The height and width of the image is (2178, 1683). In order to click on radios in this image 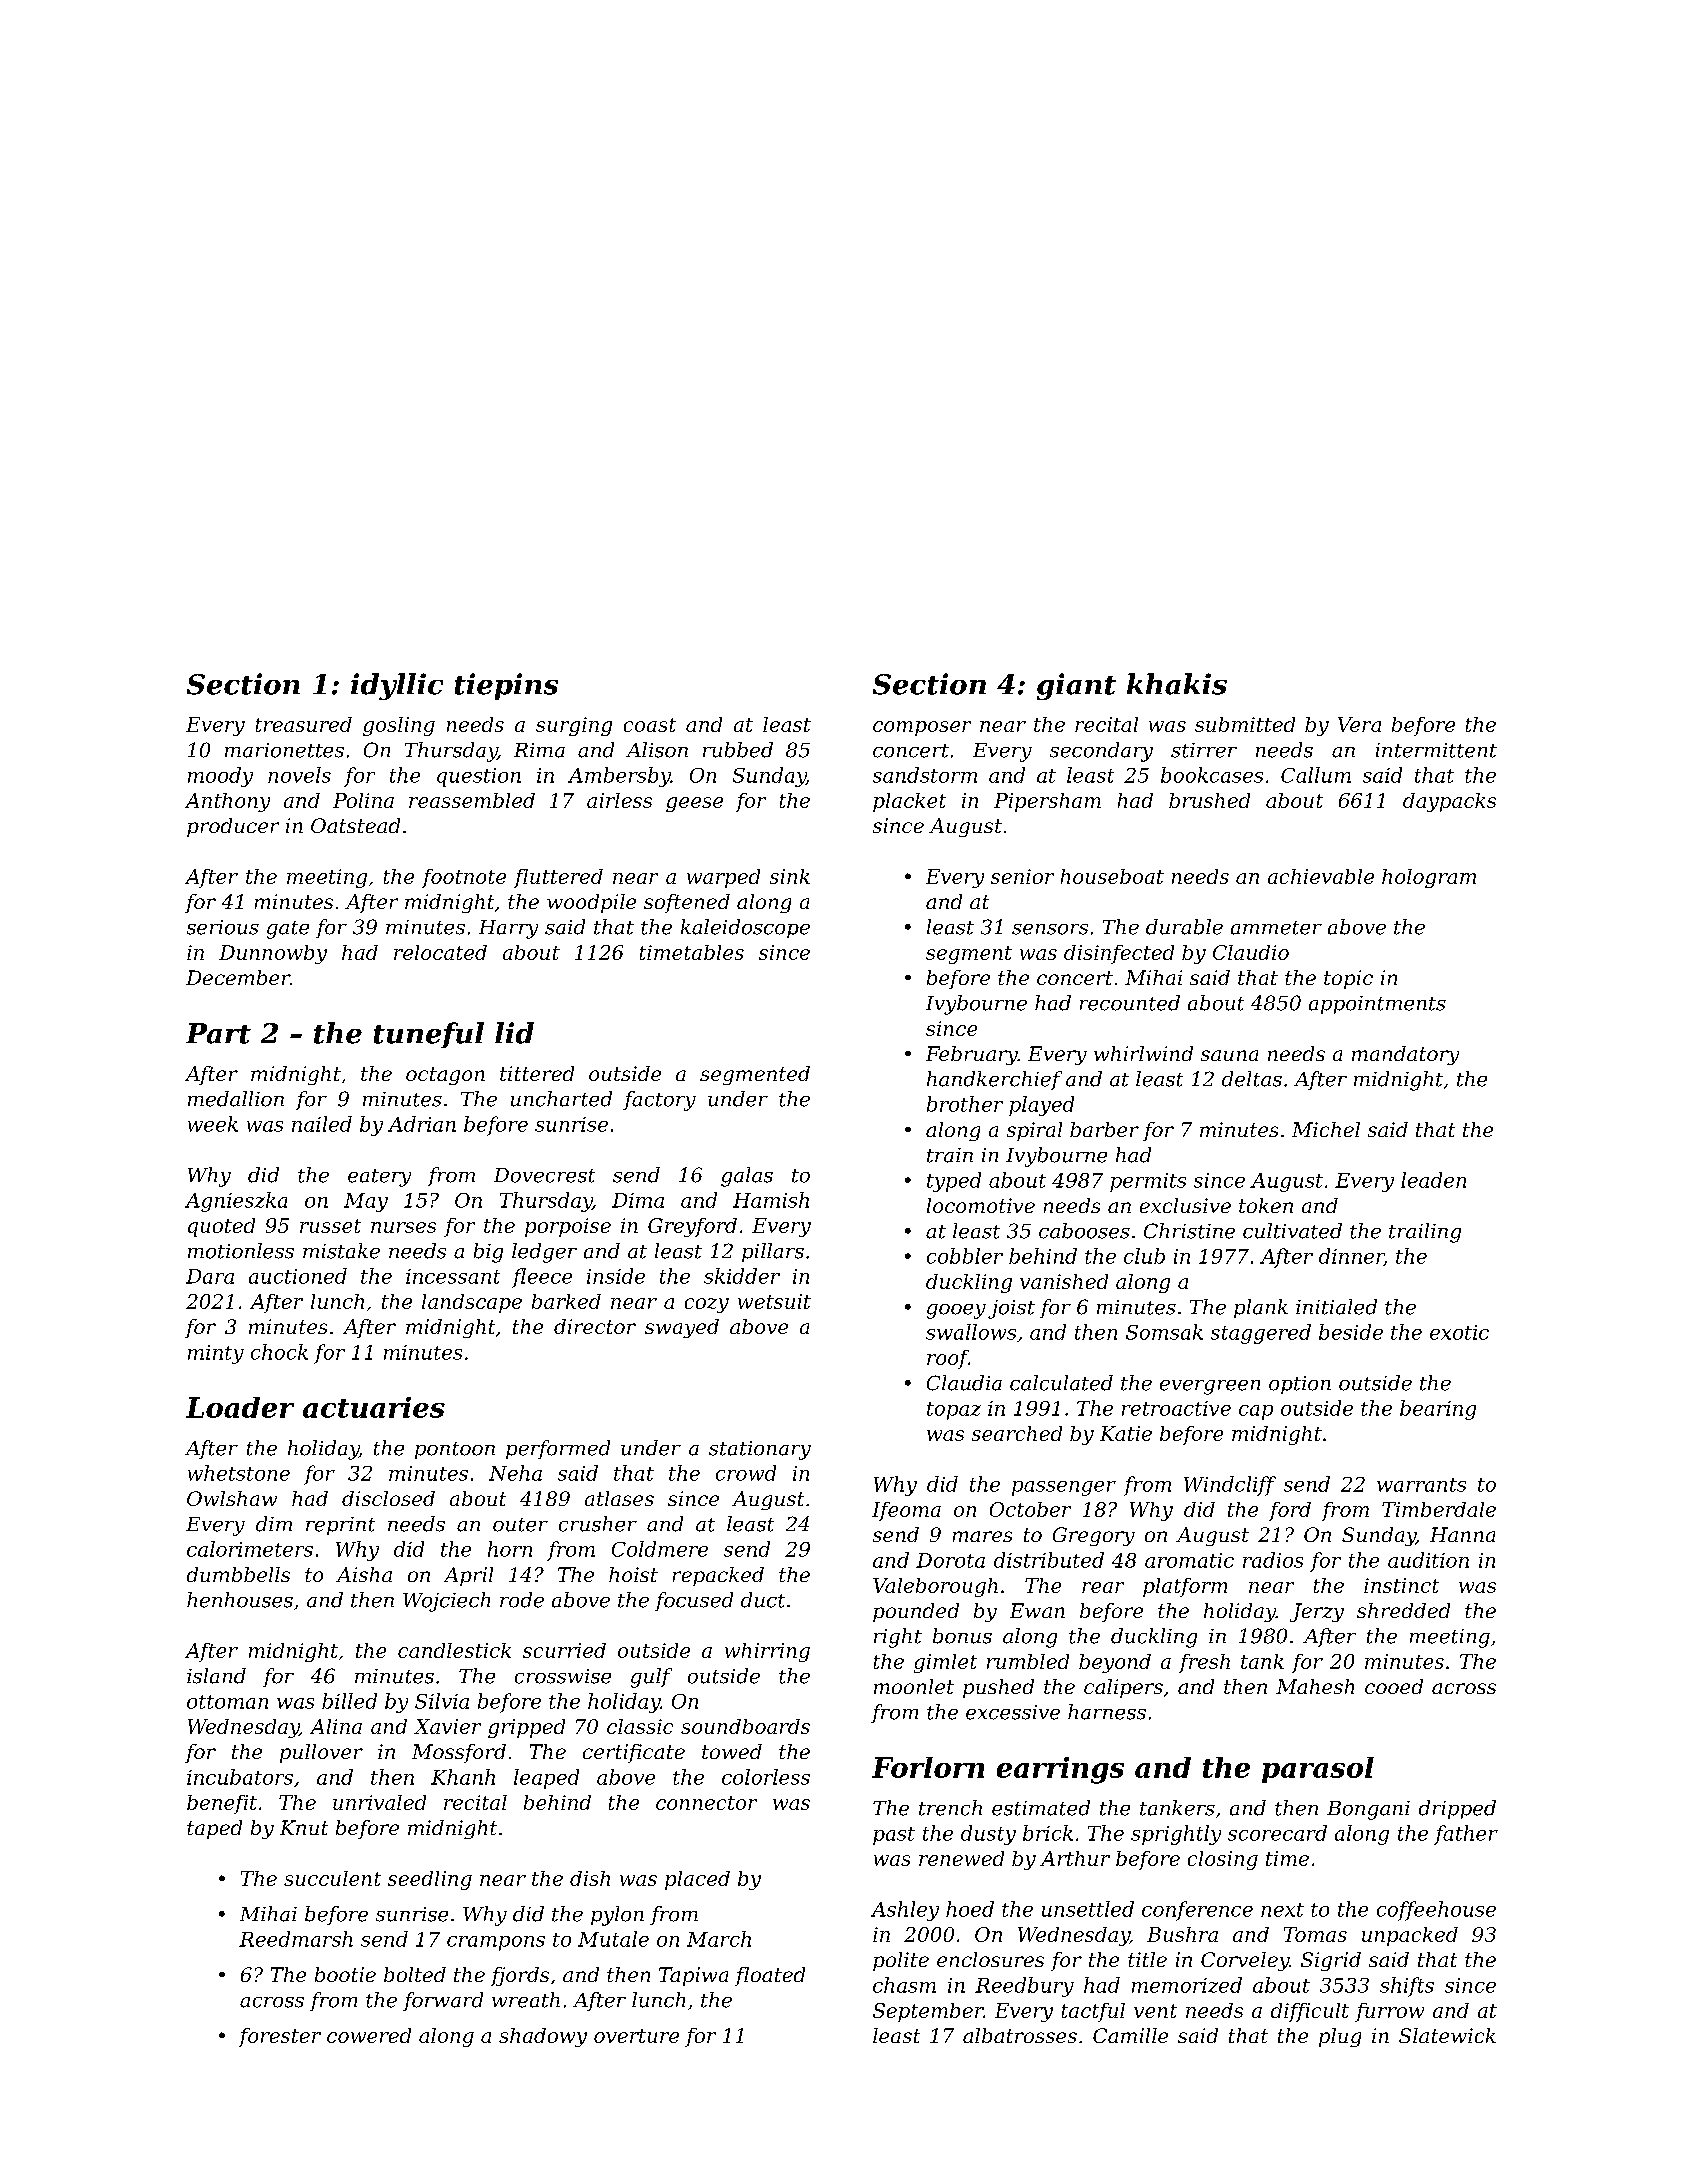, I will do `click(1273, 1560)`.
